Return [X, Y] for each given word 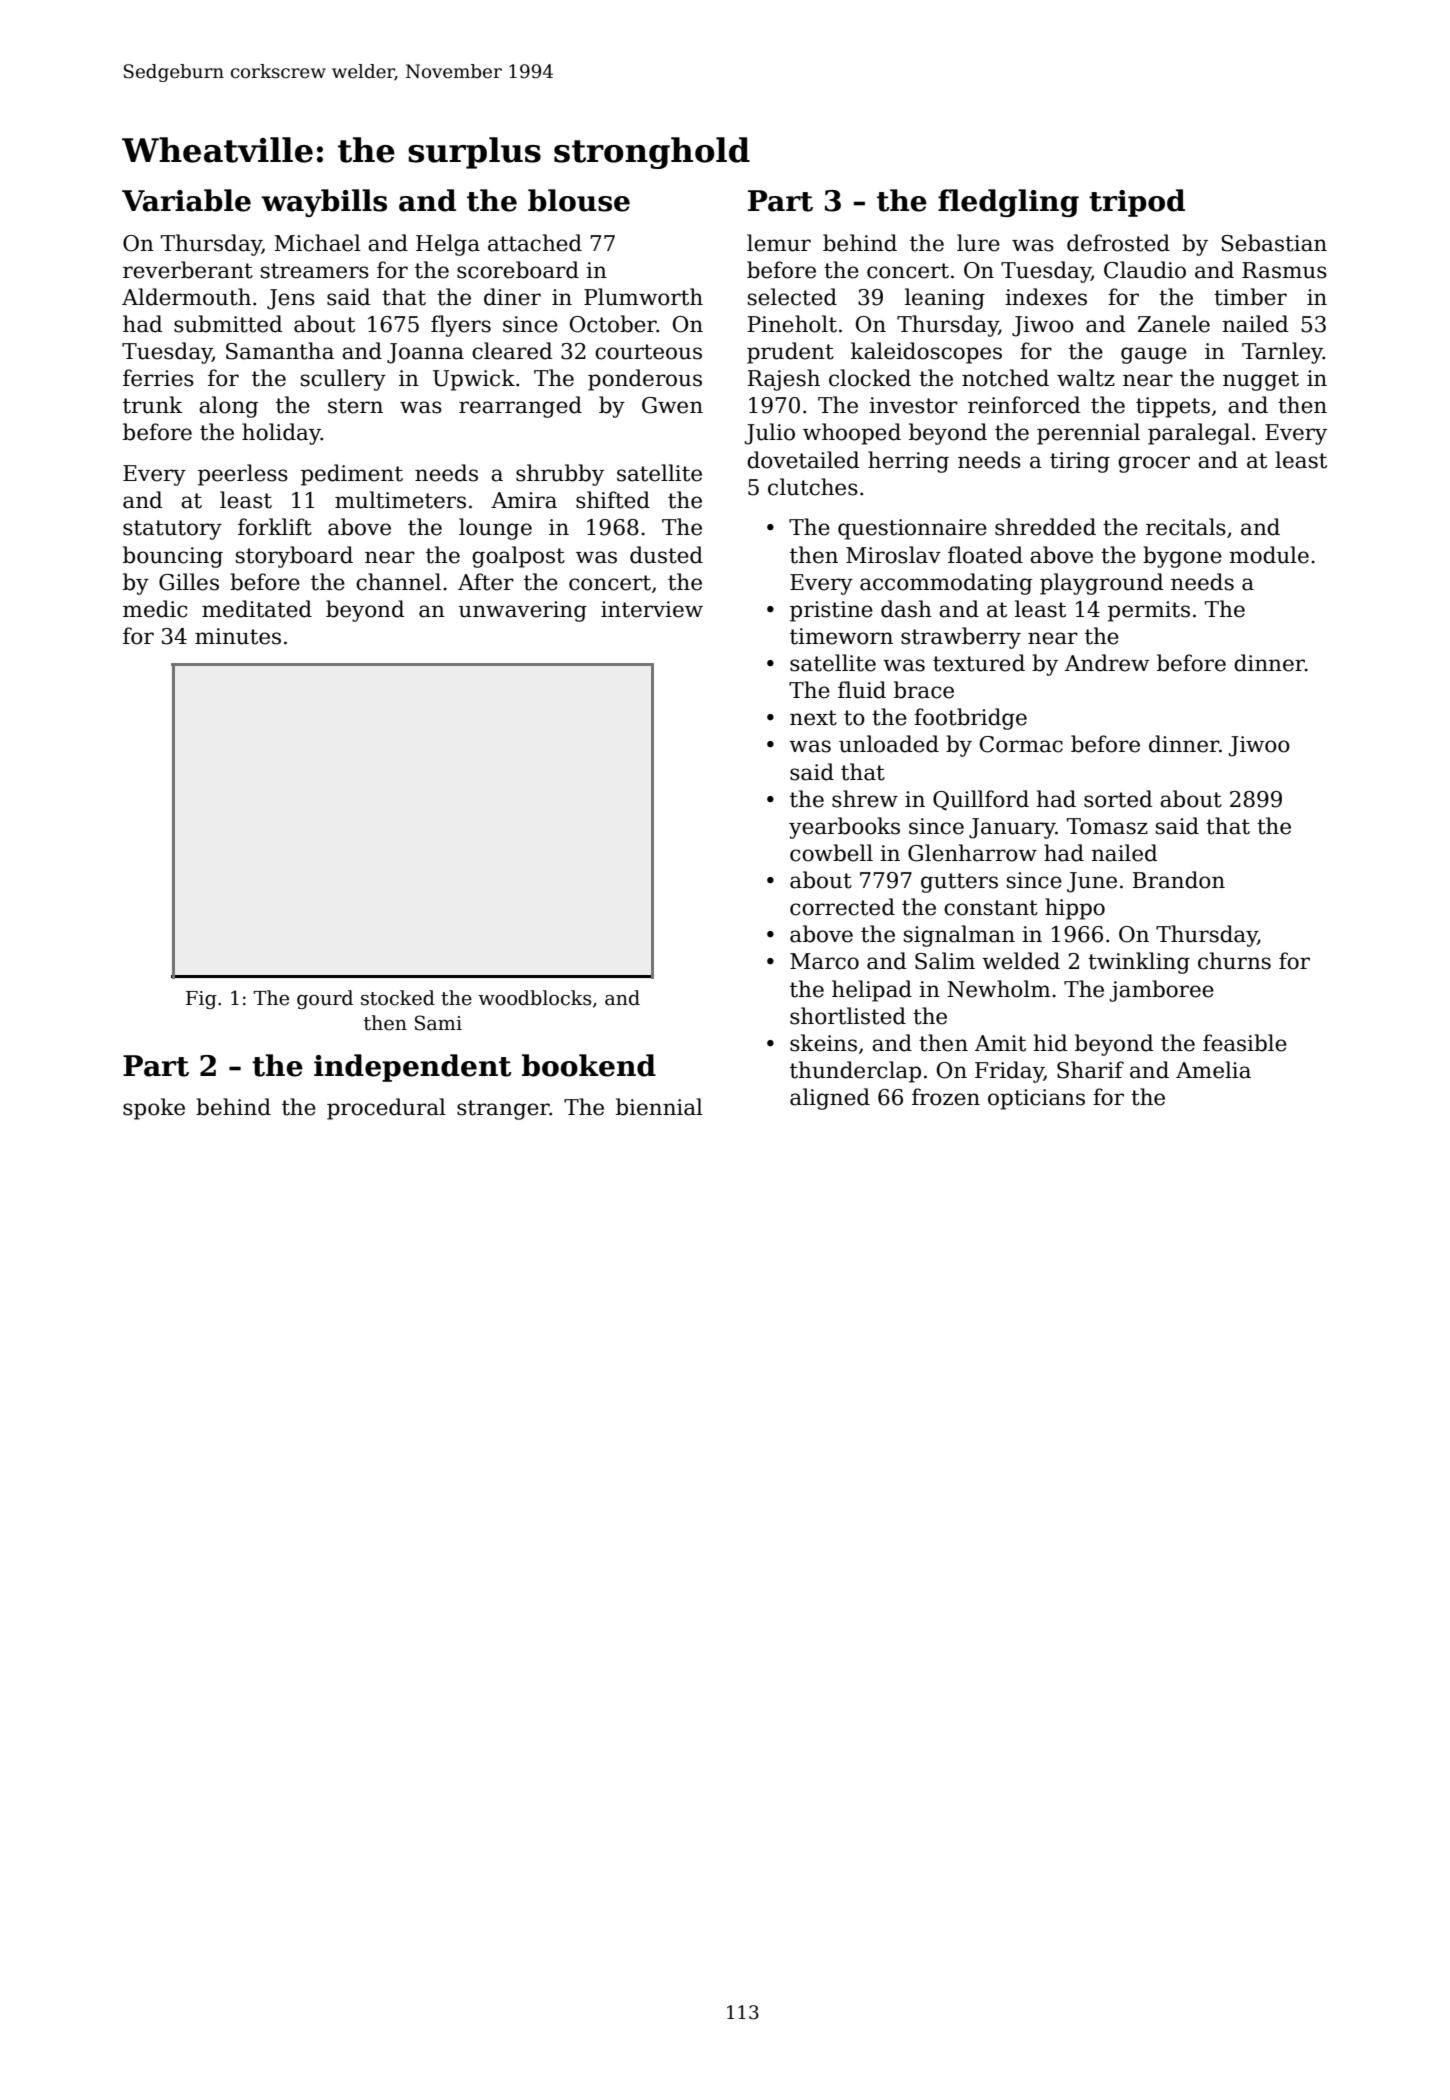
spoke [154, 1109]
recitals [1186, 527]
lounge [495, 529]
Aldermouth [186, 297]
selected [792, 297]
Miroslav [893, 555]
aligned [830, 1099]
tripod [1137, 203]
